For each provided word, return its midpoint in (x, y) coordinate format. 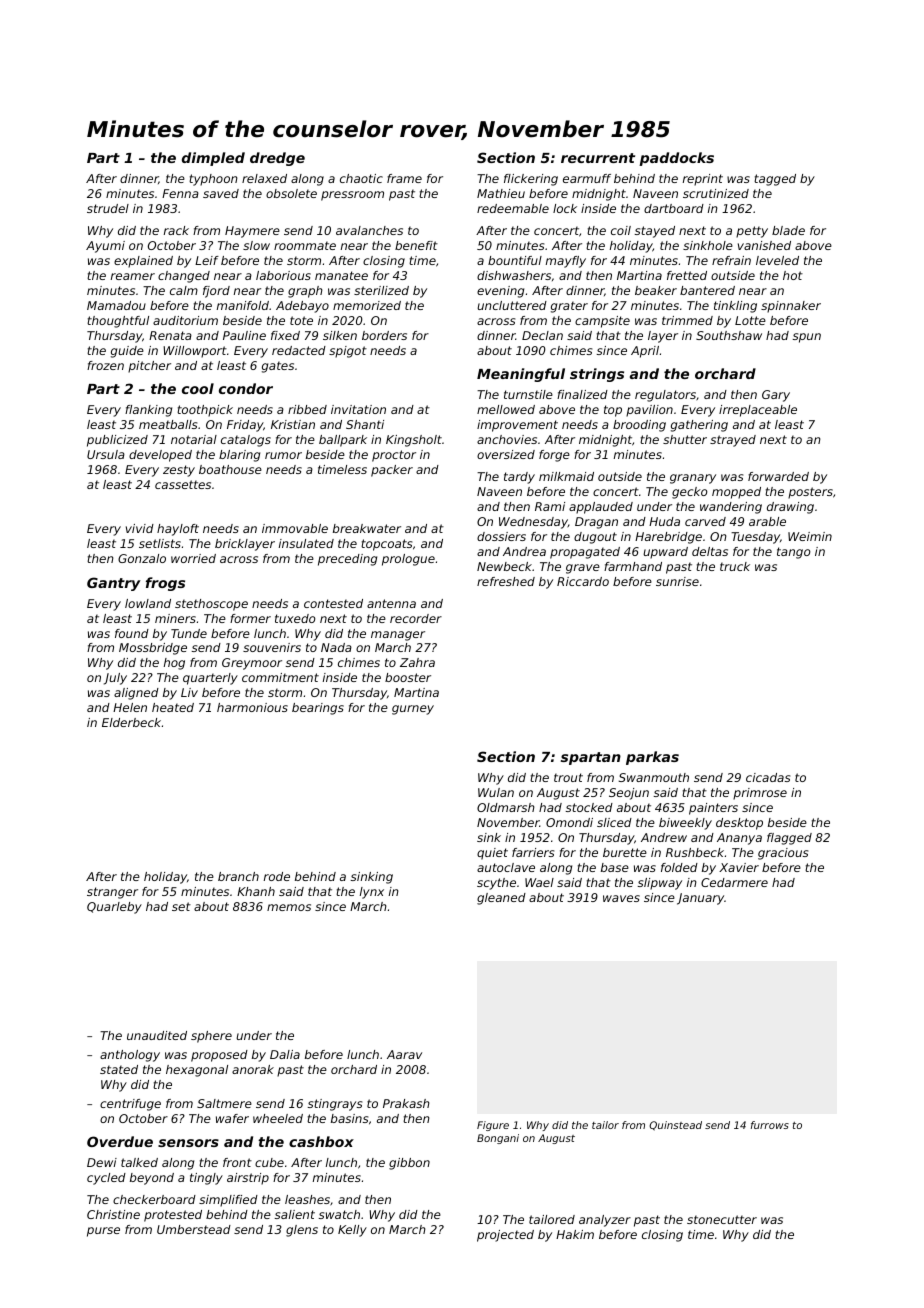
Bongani (498, 1139)
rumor (283, 455)
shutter (685, 439)
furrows (770, 1125)
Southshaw (729, 335)
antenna (391, 603)
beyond (152, 1179)
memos (289, 907)
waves (621, 898)
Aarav (404, 1054)
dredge (277, 159)
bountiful (515, 260)
